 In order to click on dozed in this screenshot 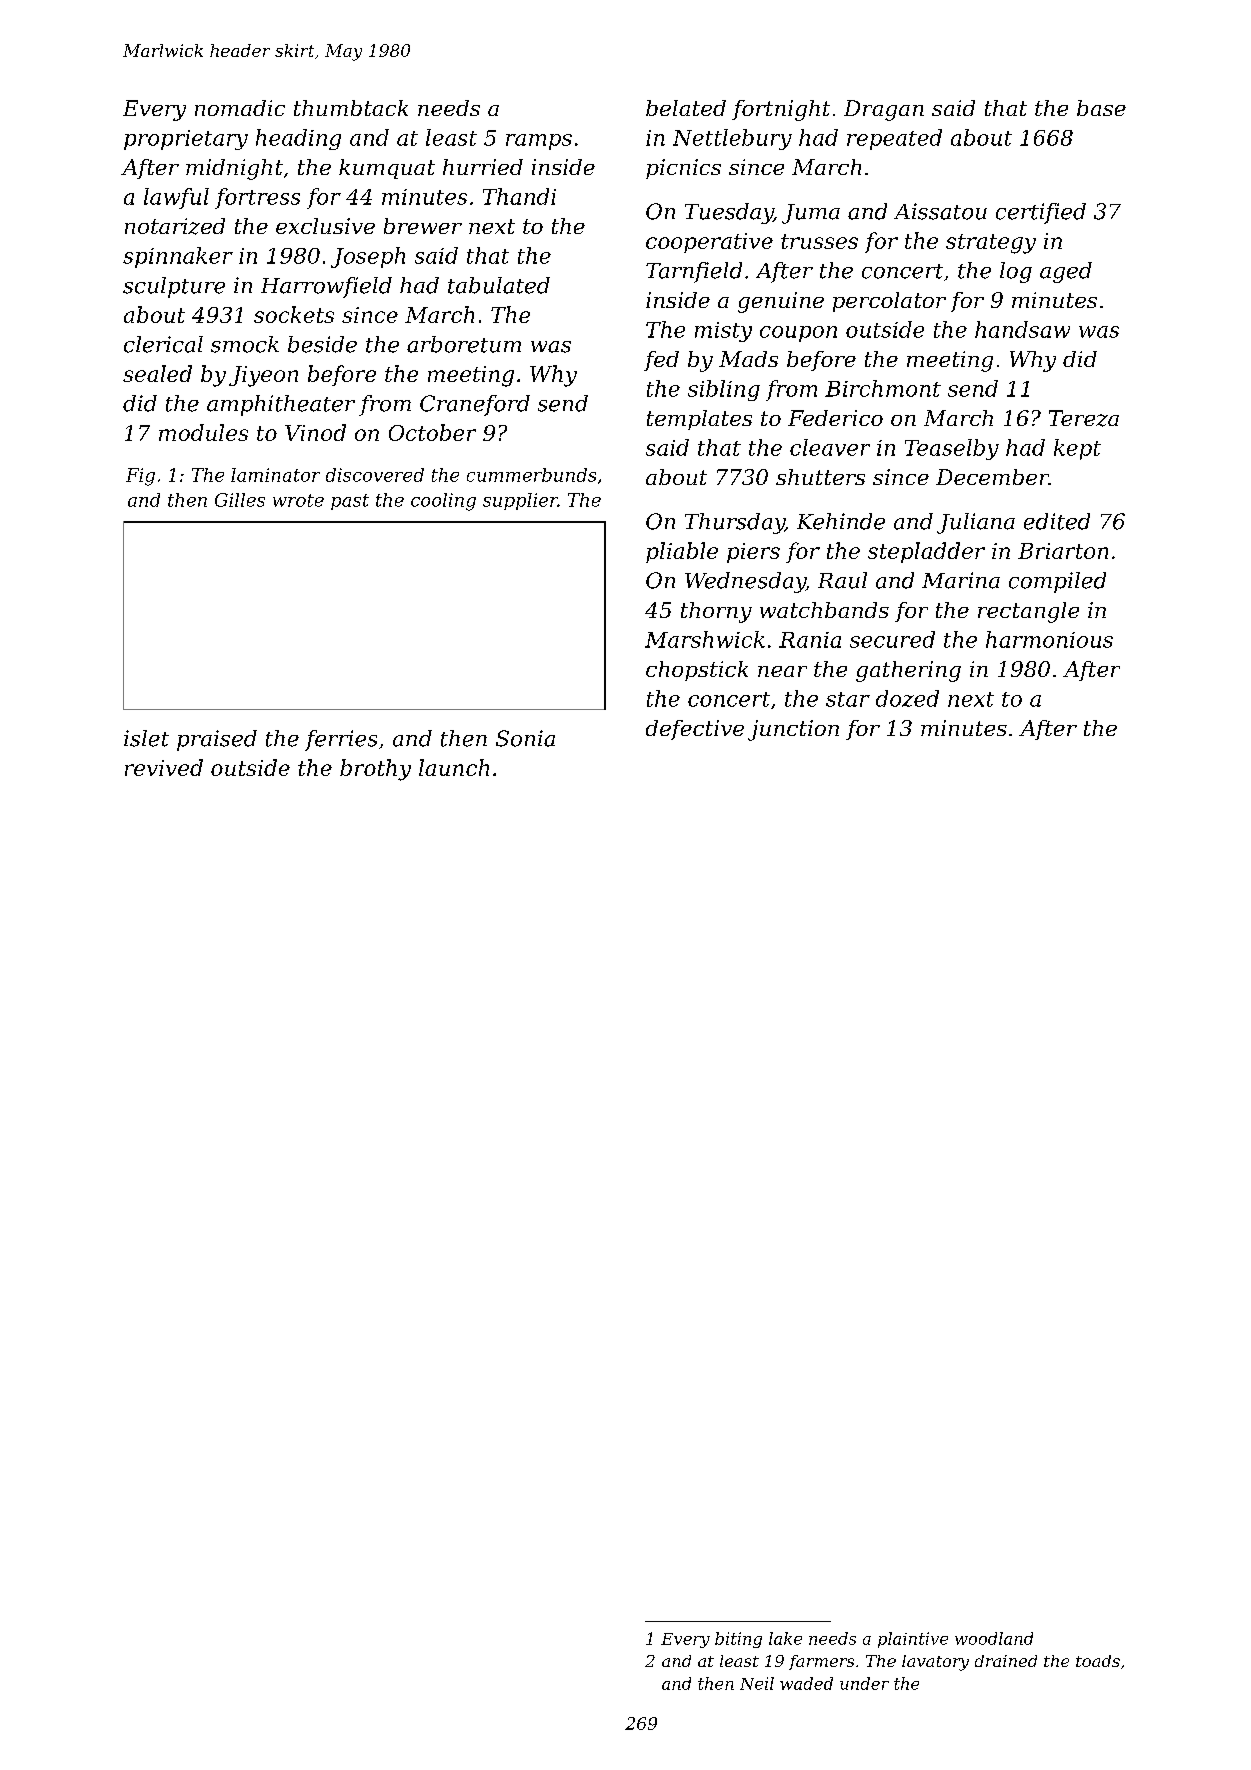, I will do `click(907, 698)`.
